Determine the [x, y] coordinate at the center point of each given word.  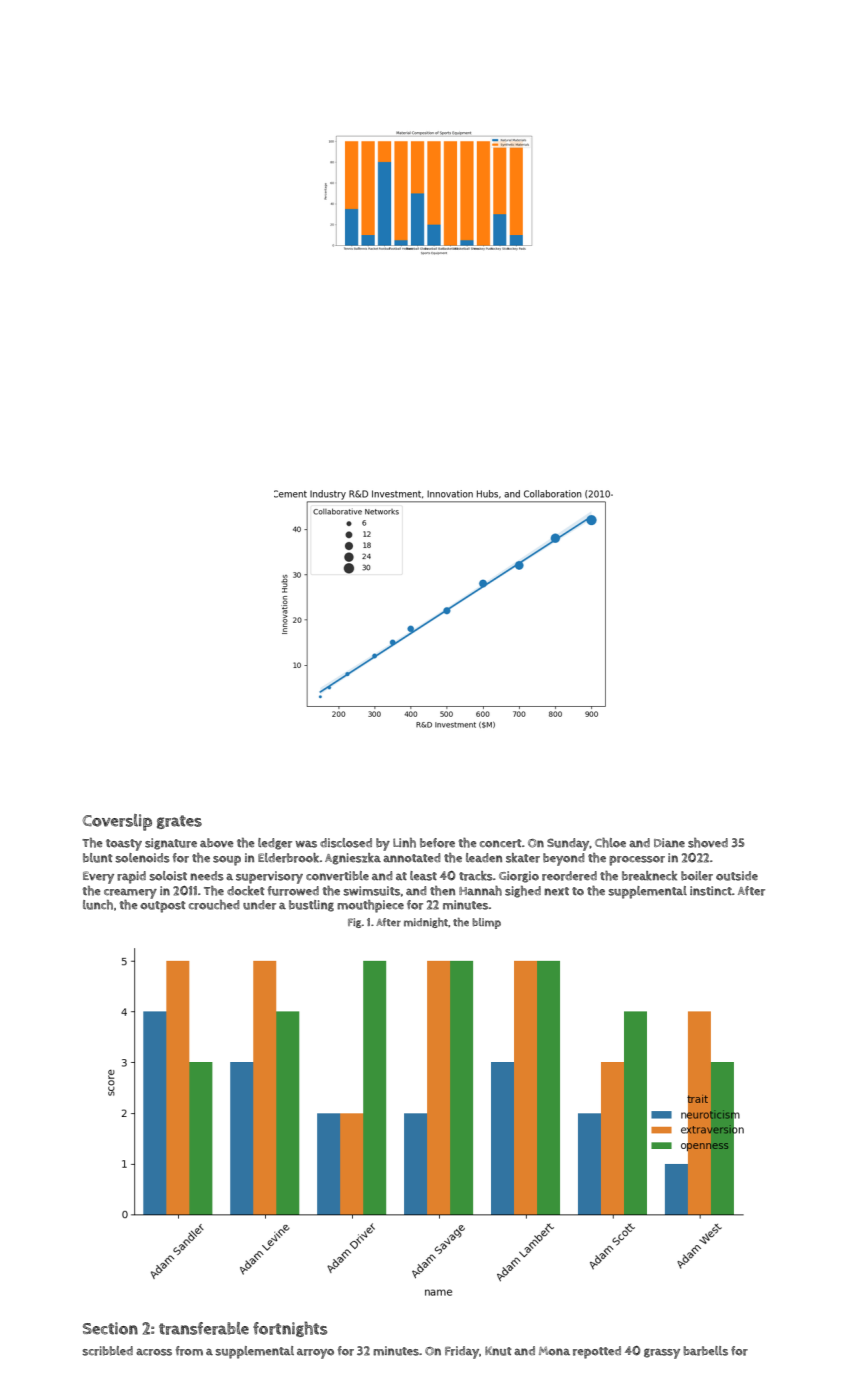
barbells [705, 1351]
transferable [204, 1328]
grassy [662, 1353]
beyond [563, 859]
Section [110, 1328]
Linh [404, 843]
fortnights [290, 1329]
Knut [498, 1351]
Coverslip [117, 822]
